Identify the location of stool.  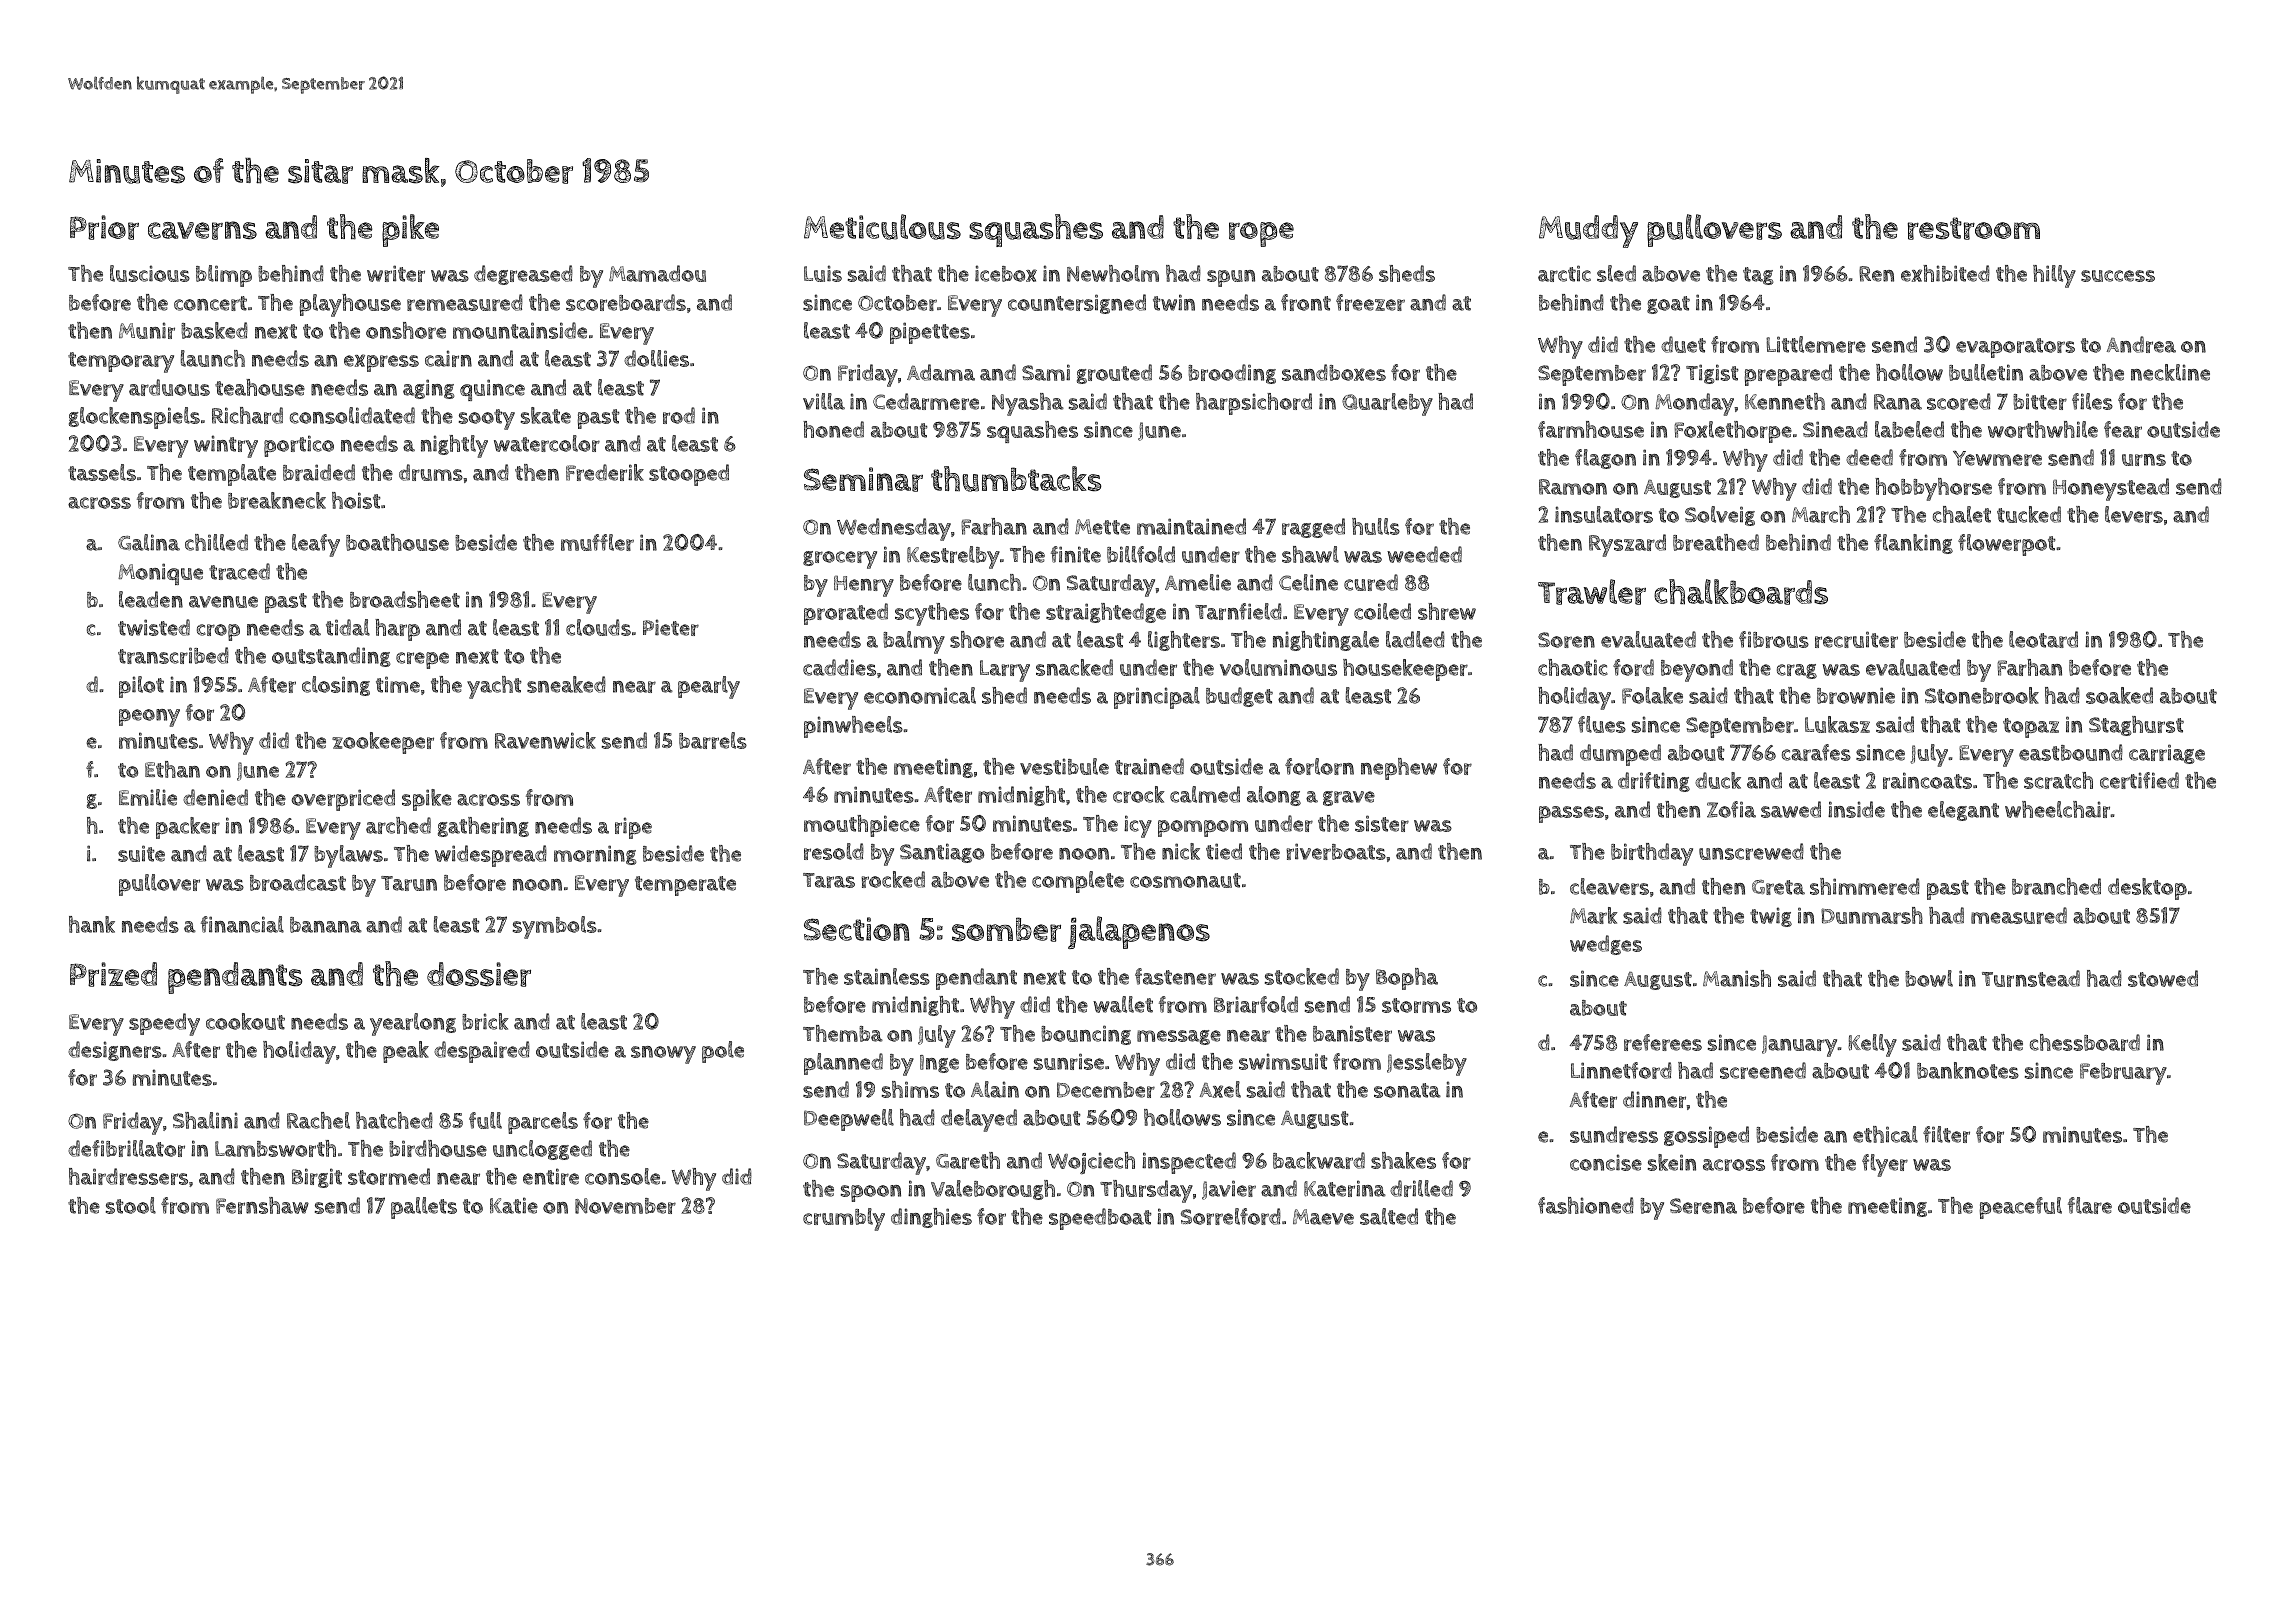
(131, 1205).
